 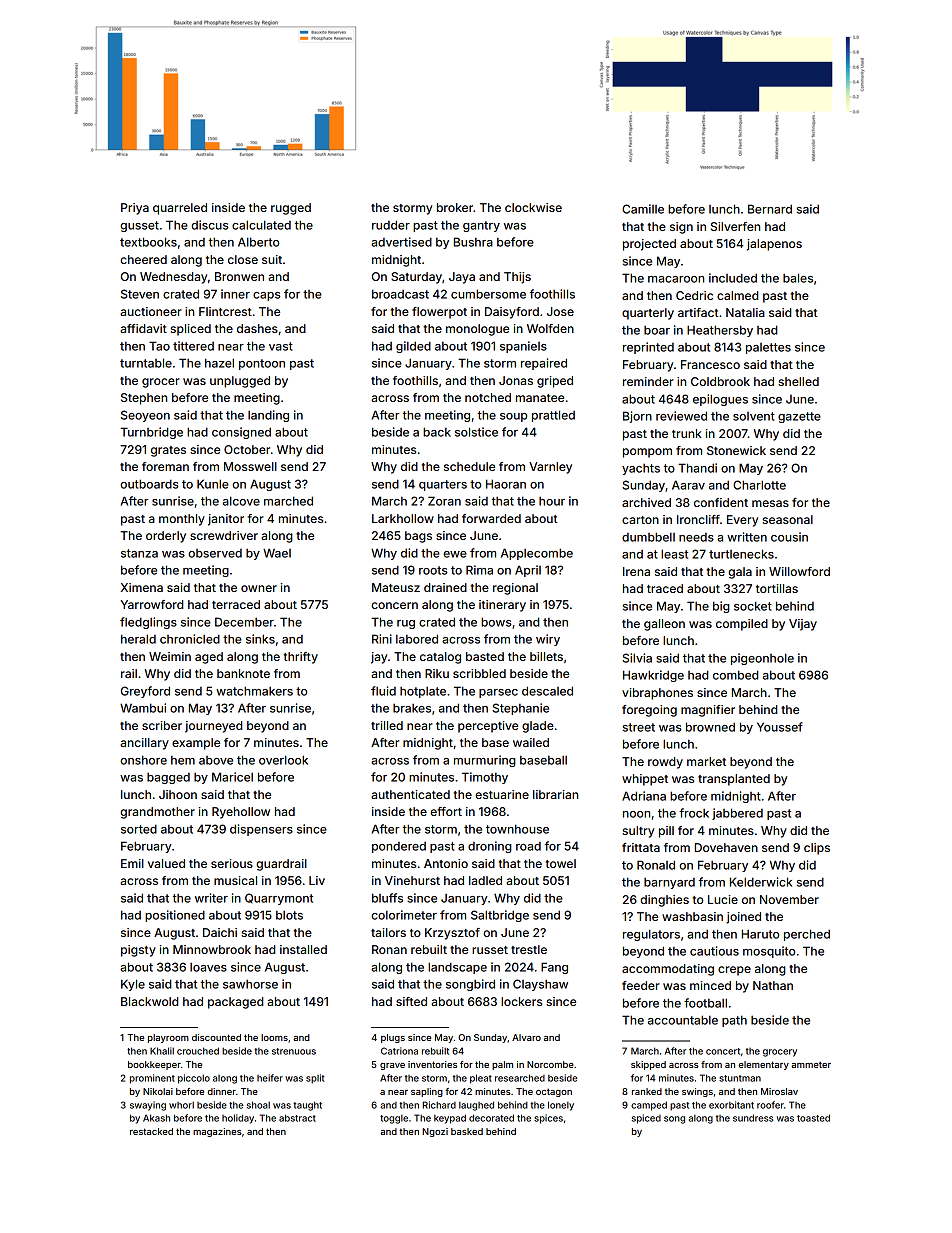 I want to click on bags, so click(x=418, y=537).
